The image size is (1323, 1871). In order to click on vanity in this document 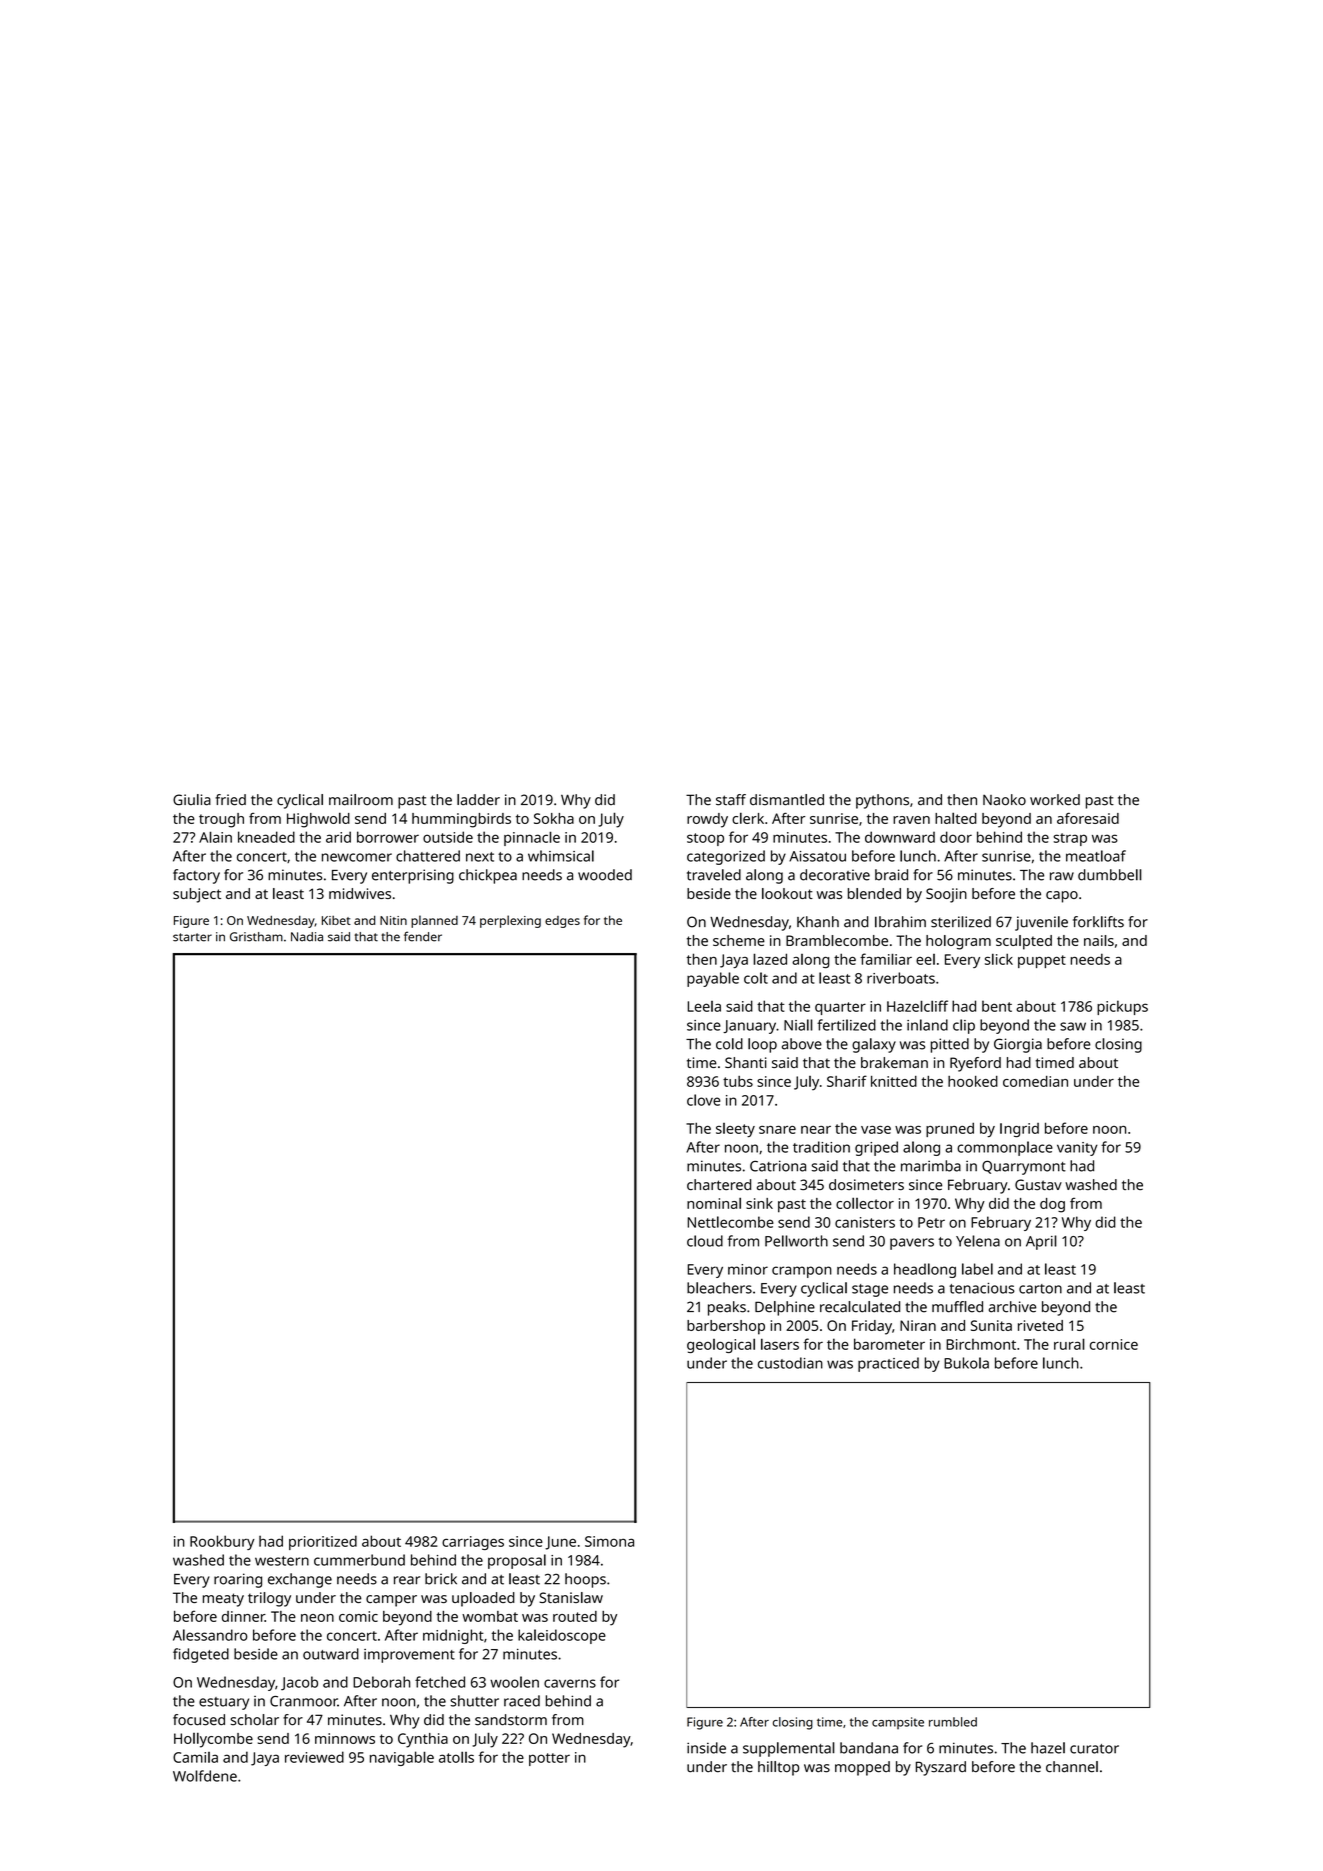, I will do `click(1077, 1149)`.
